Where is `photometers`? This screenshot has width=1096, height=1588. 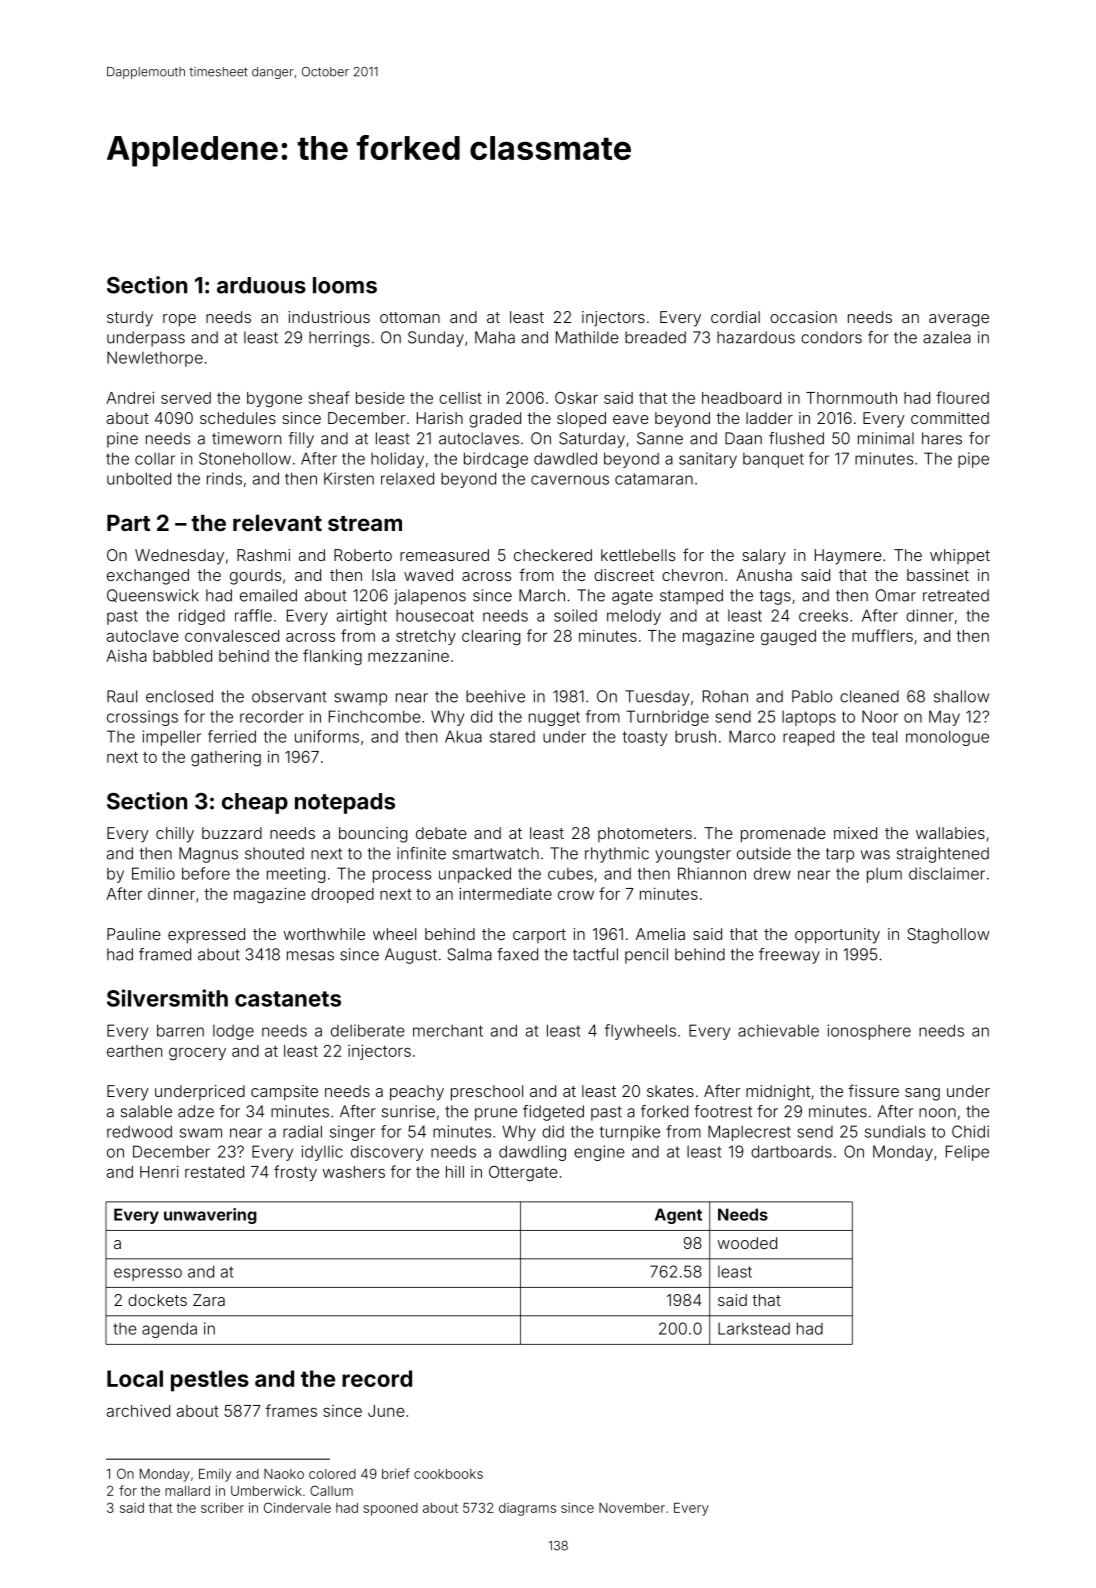
photometers is located at coordinates (645, 834).
